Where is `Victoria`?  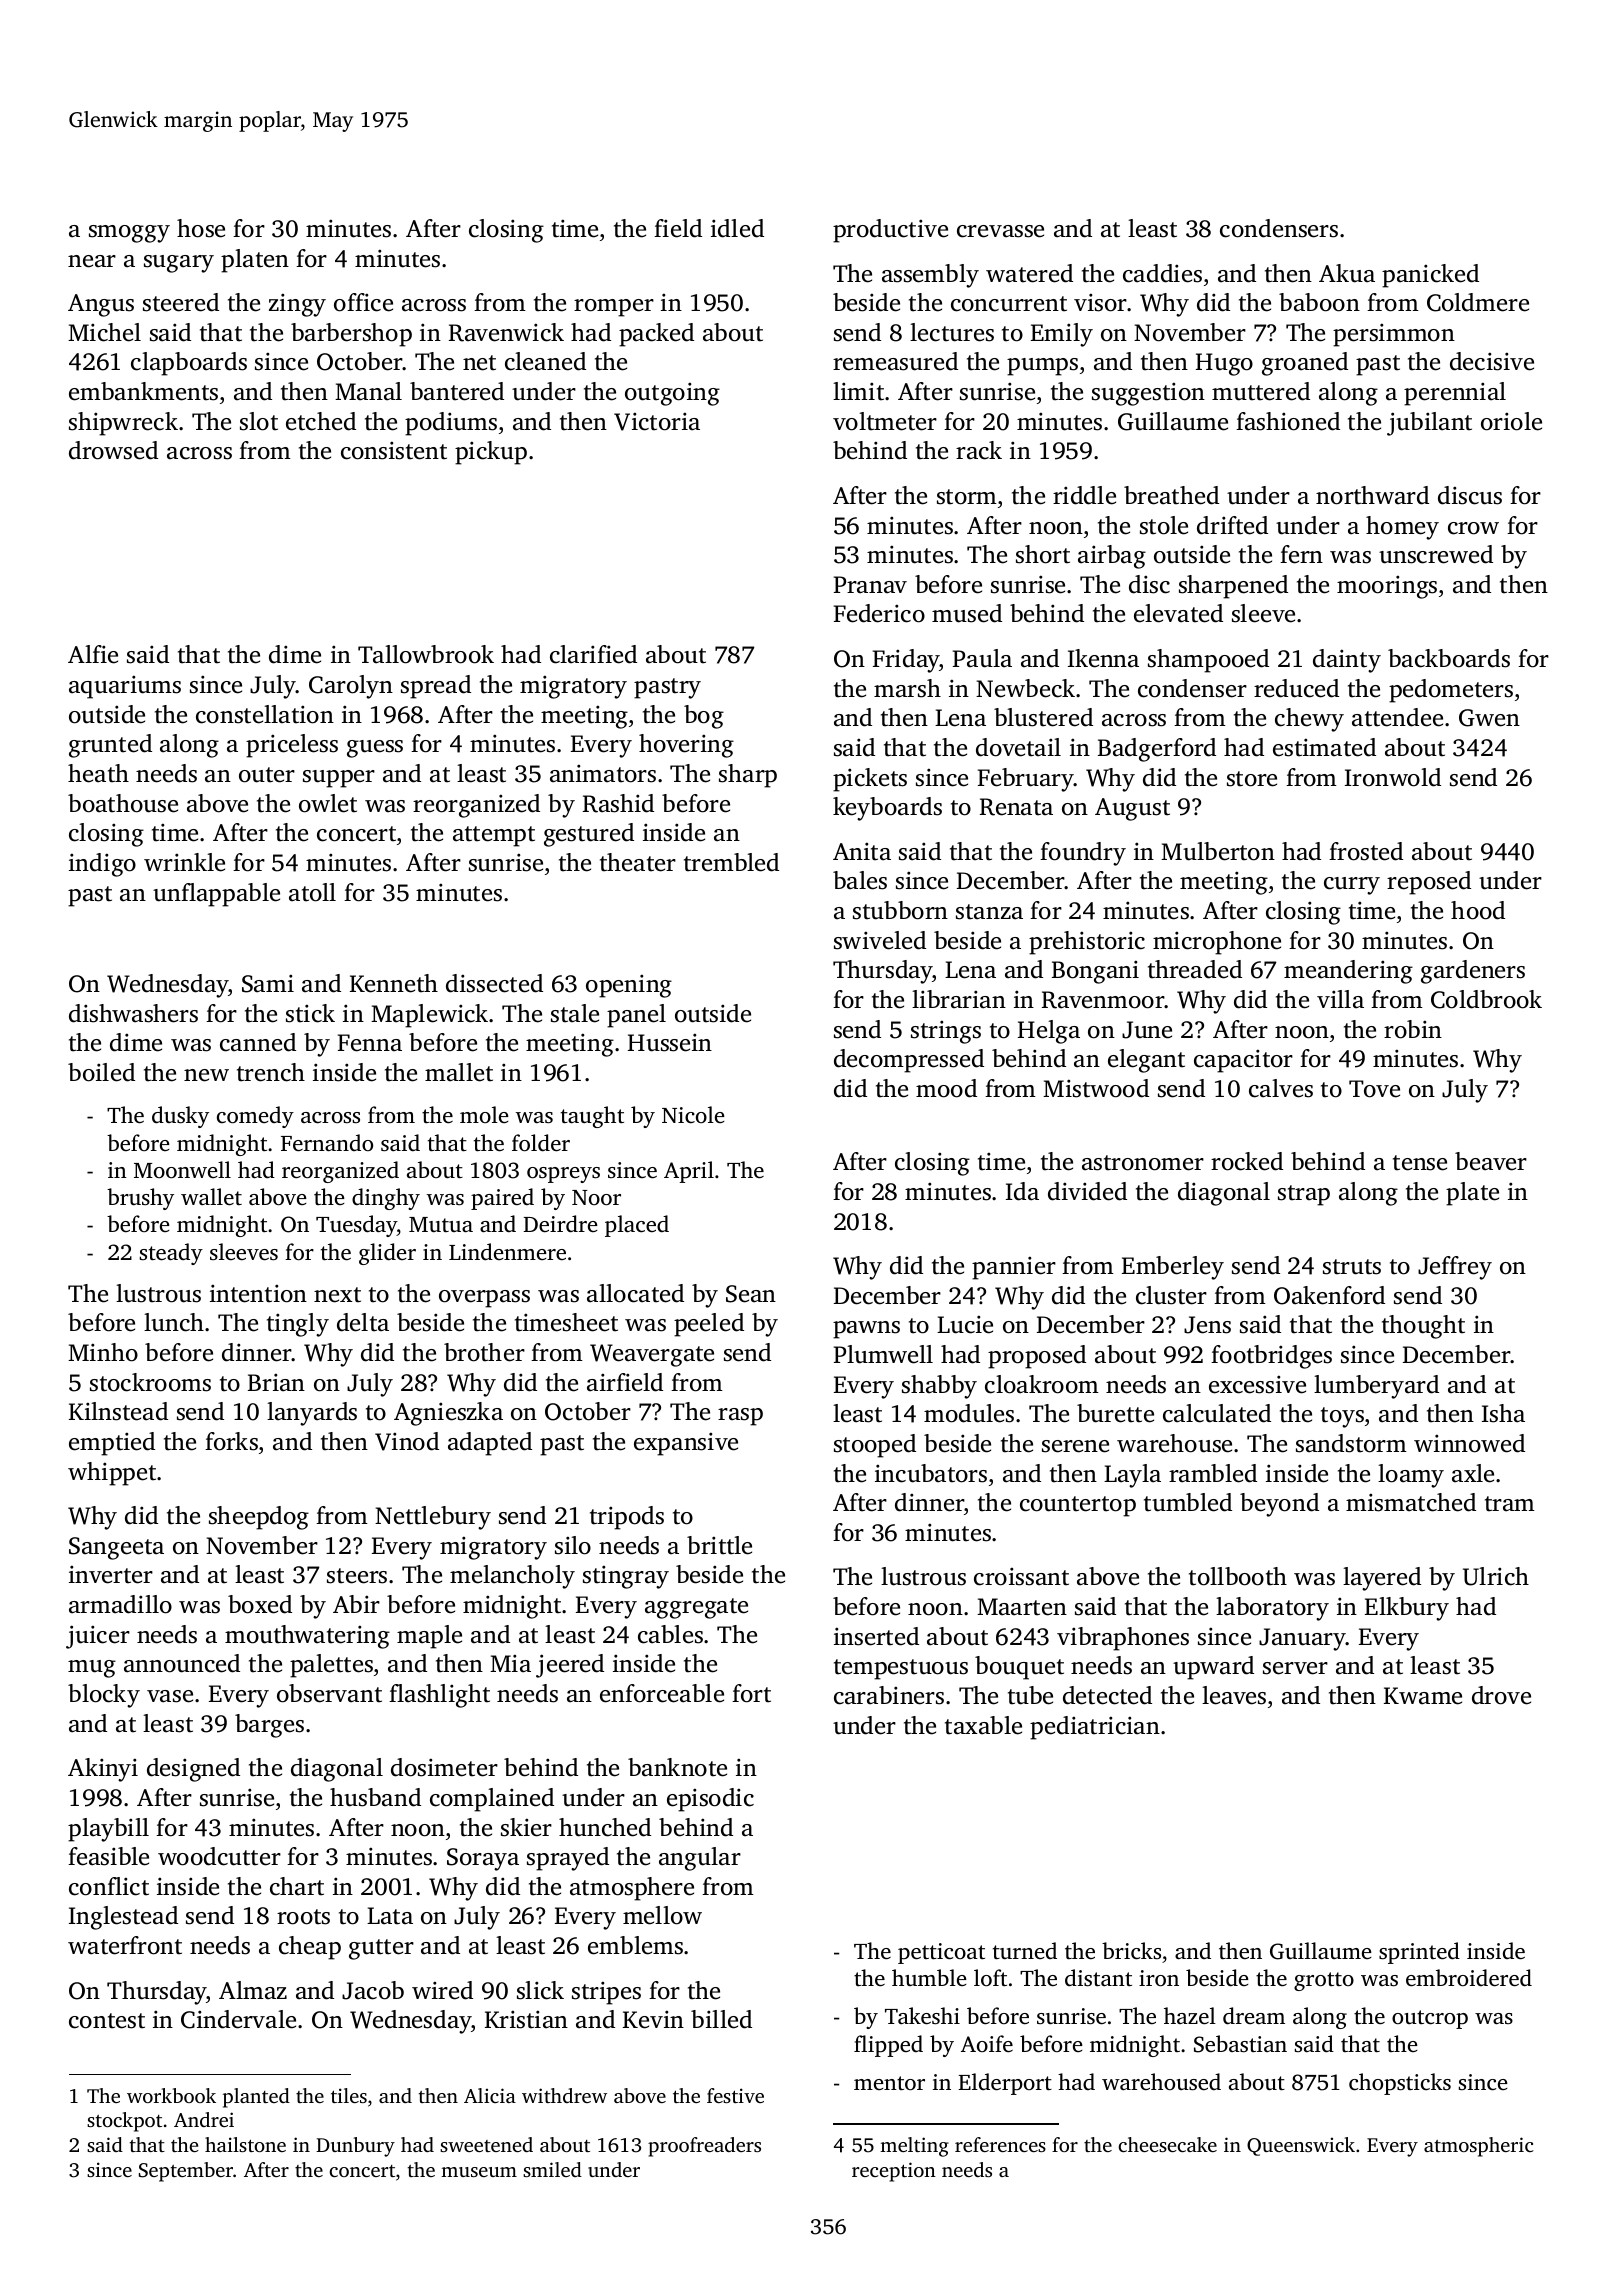 Victoria is located at coordinates (657, 421).
